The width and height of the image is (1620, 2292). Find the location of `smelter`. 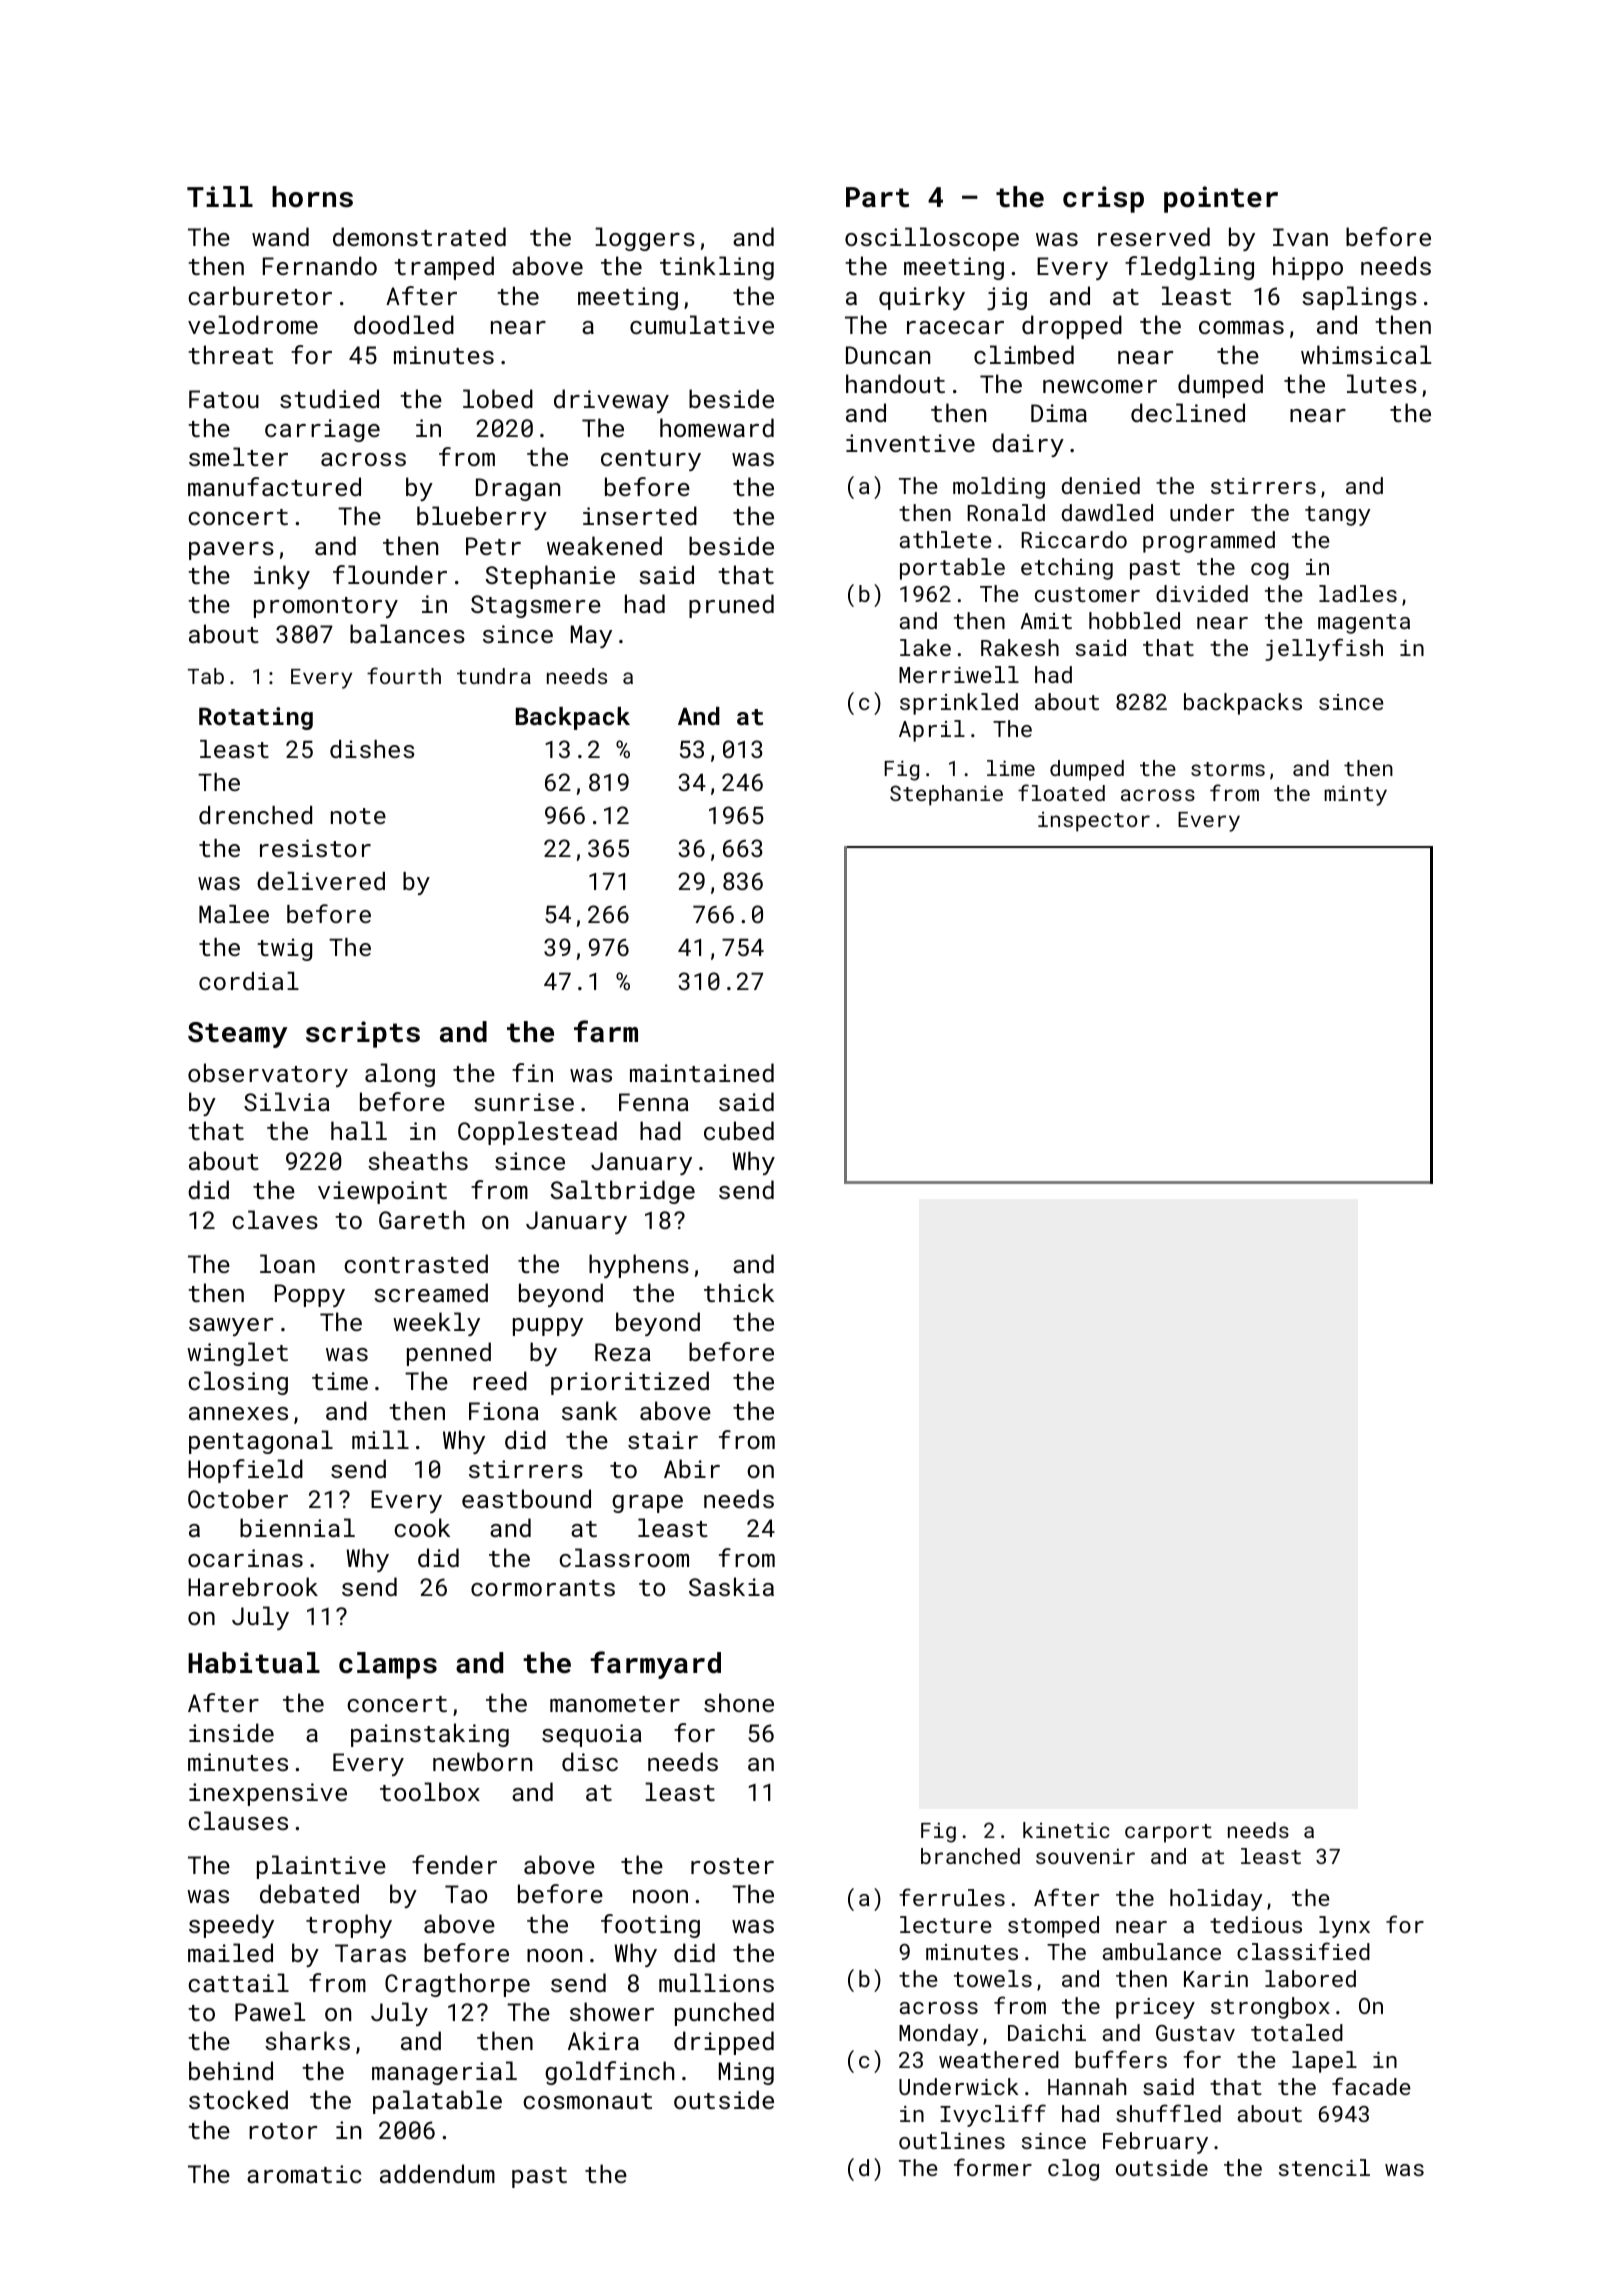

smelter is located at coordinates (238, 456).
